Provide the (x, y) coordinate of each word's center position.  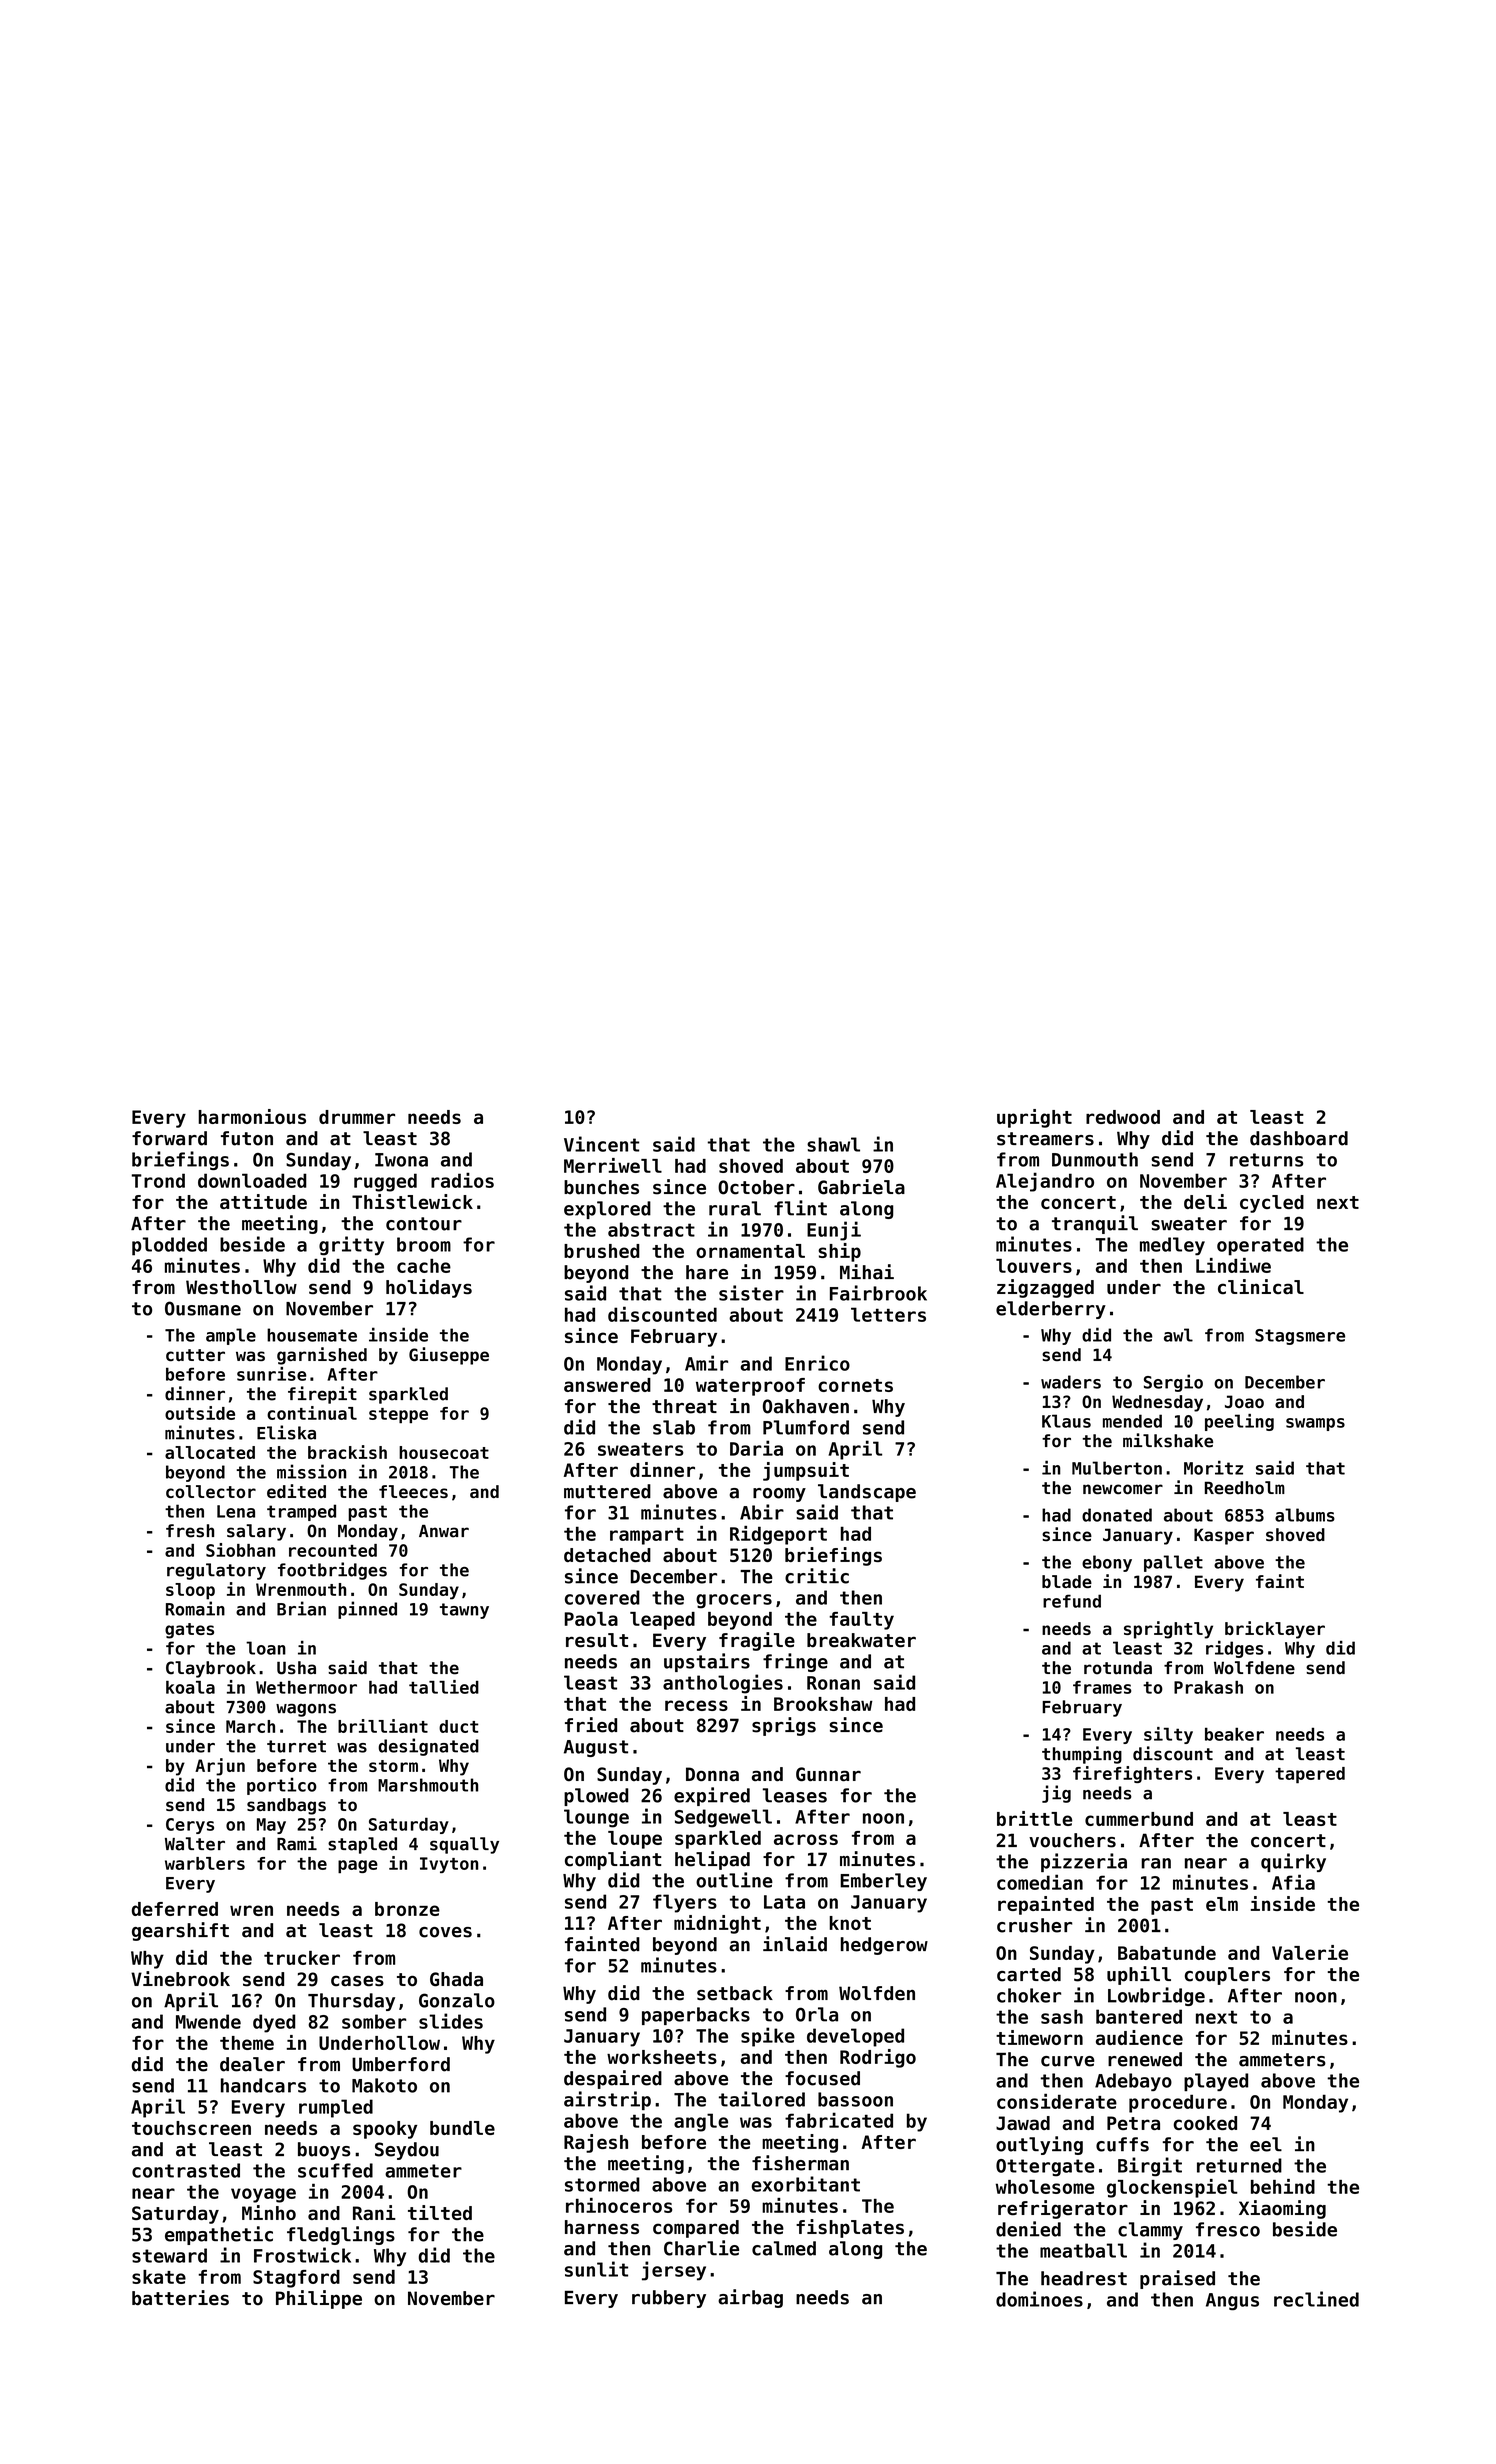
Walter (195, 1844)
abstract (651, 1229)
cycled (1272, 1204)
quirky (1293, 1862)
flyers (685, 1903)
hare (707, 1272)
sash (1062, 2016)
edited (296, 1491)
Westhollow (241, 1287)
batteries (180, 2298)
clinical (1261, 1287)
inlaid (795, 1944)
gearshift (180, 1931)
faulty (861, 1621)
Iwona (401, 1160)
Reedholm (1245, 1488)
